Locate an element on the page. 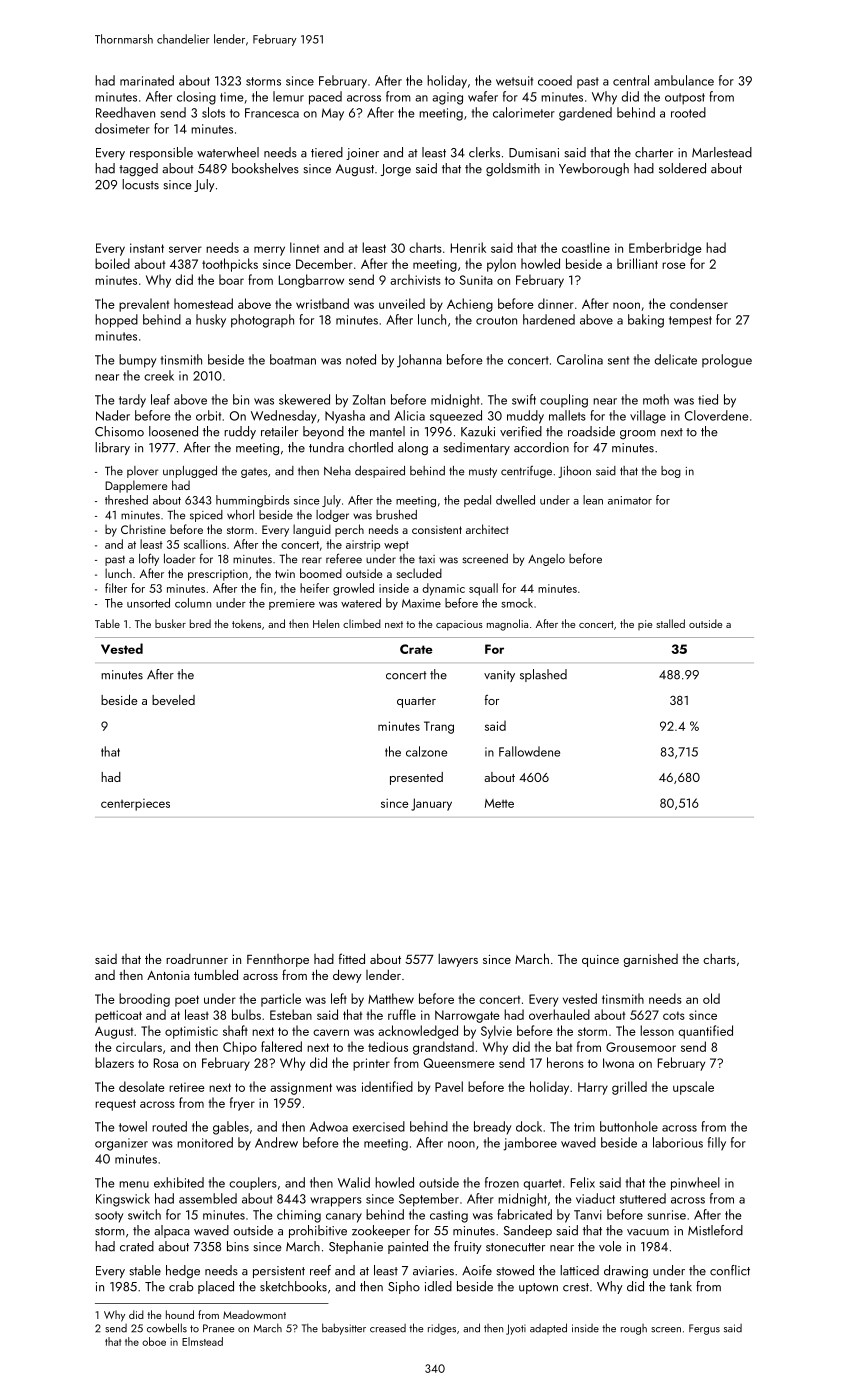  Jyoti is located at coordinates (516, 1329).
